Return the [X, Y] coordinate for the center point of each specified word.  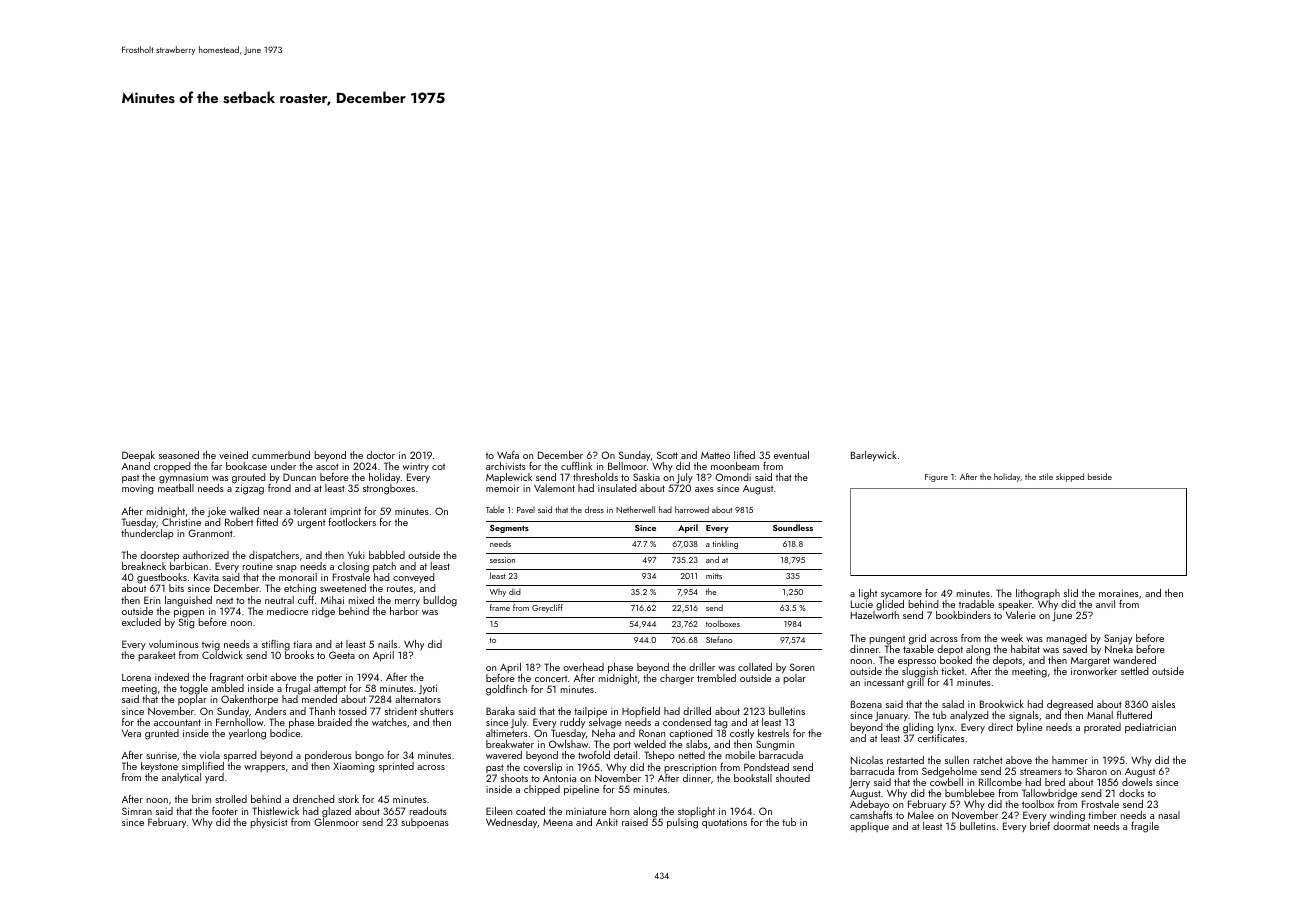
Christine [181, 522]
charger [677, 679]
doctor [381, 455]
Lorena [136, 677]
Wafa [508, 455]
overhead [583, 667]
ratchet [988, 760]
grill [915, 683]
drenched [314, 799]
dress [594, 509]
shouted [793, 778]
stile [1046, 476]
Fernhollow [240, 722]
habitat [1025, 649]
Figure [936, 478]
